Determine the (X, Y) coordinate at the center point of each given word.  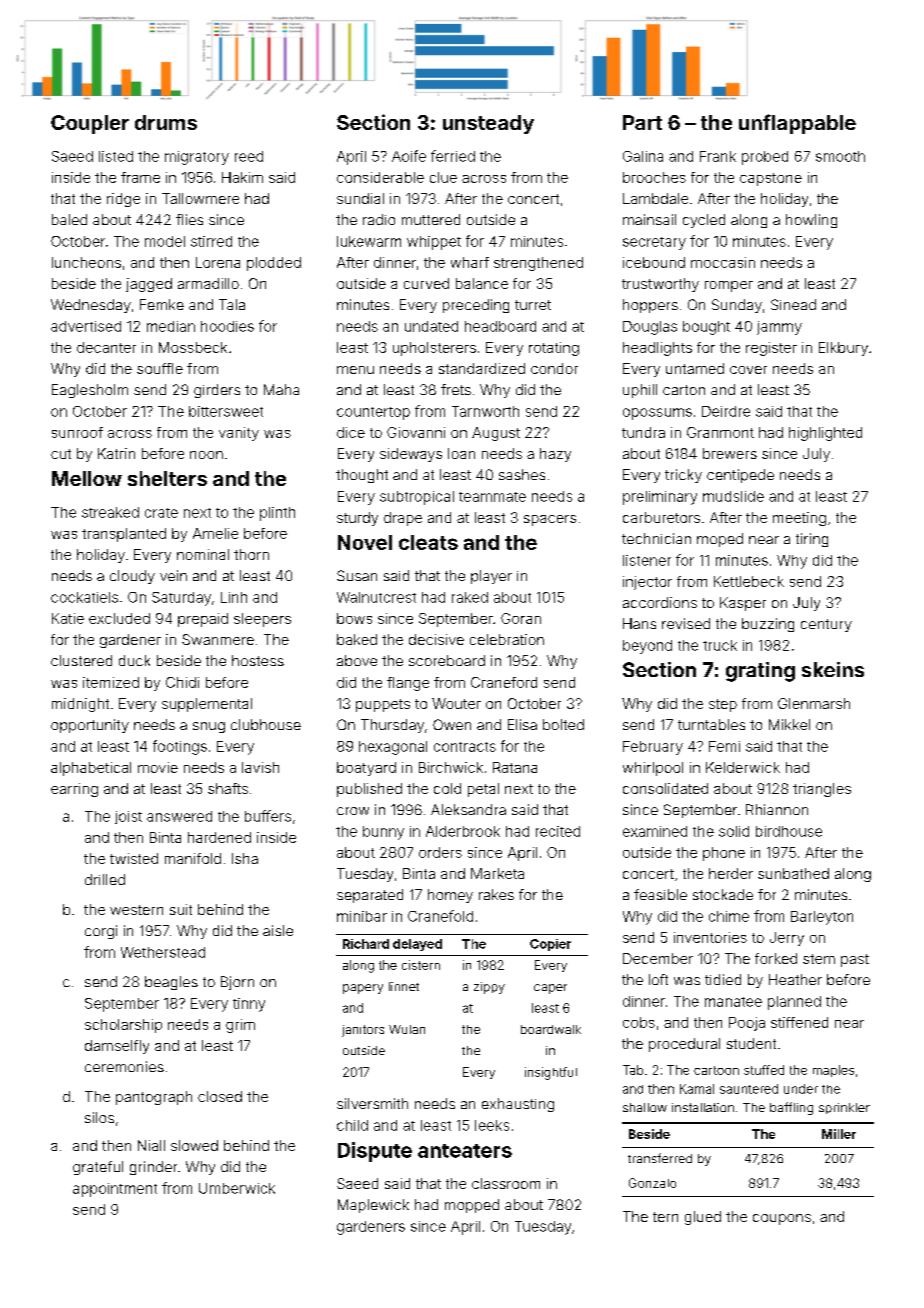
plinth (277, 514)
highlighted (825, 434)
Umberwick (237, 1188)
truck (720, 645)
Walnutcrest (376, 597)
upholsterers (434, 349)
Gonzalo (652, 1183)
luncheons (86, 262)
